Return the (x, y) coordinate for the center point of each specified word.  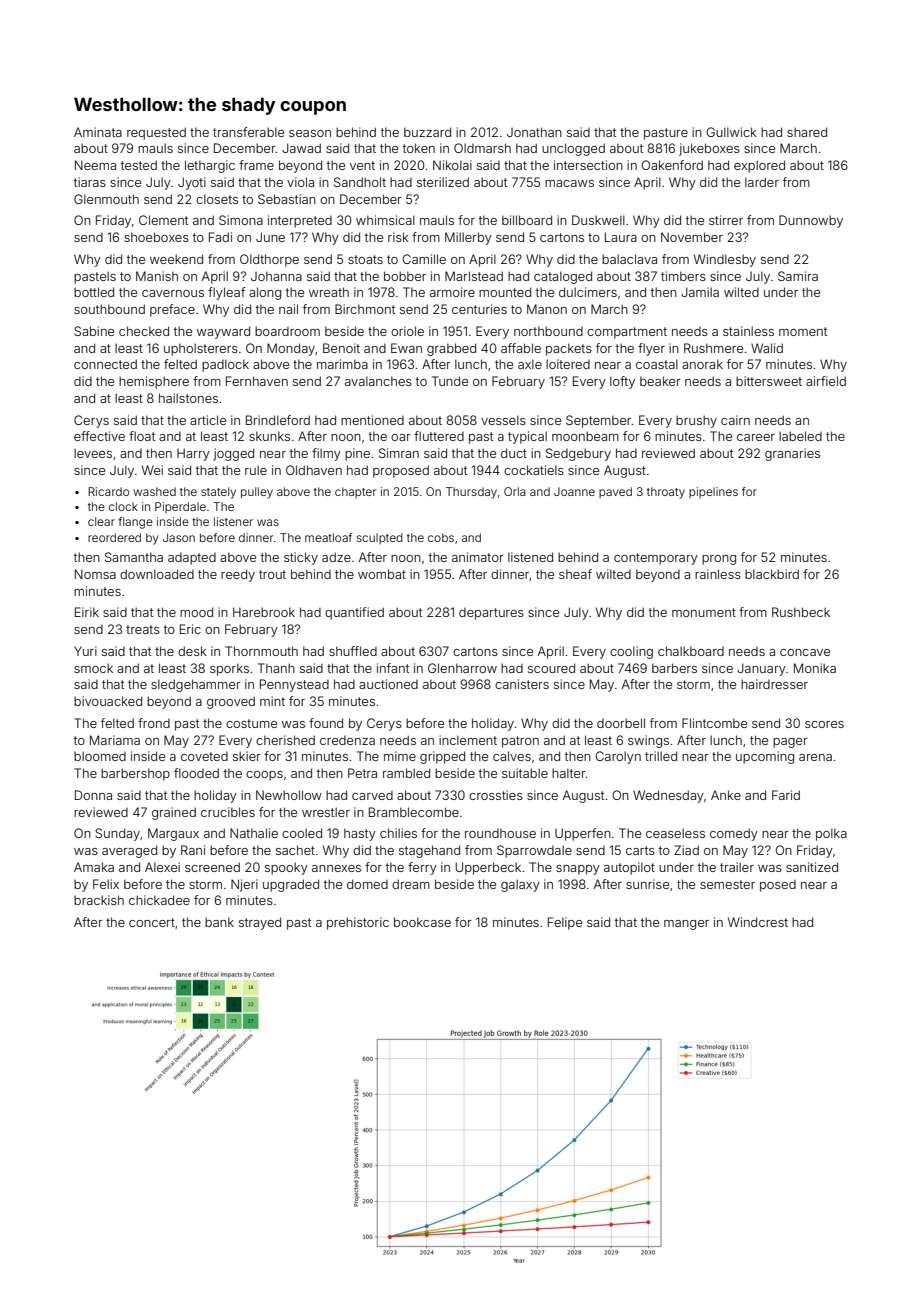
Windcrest (758, 922)
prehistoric (358, 923)
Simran (399, 453)
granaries (792, 454)
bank (219, 922)
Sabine (94, 331)
